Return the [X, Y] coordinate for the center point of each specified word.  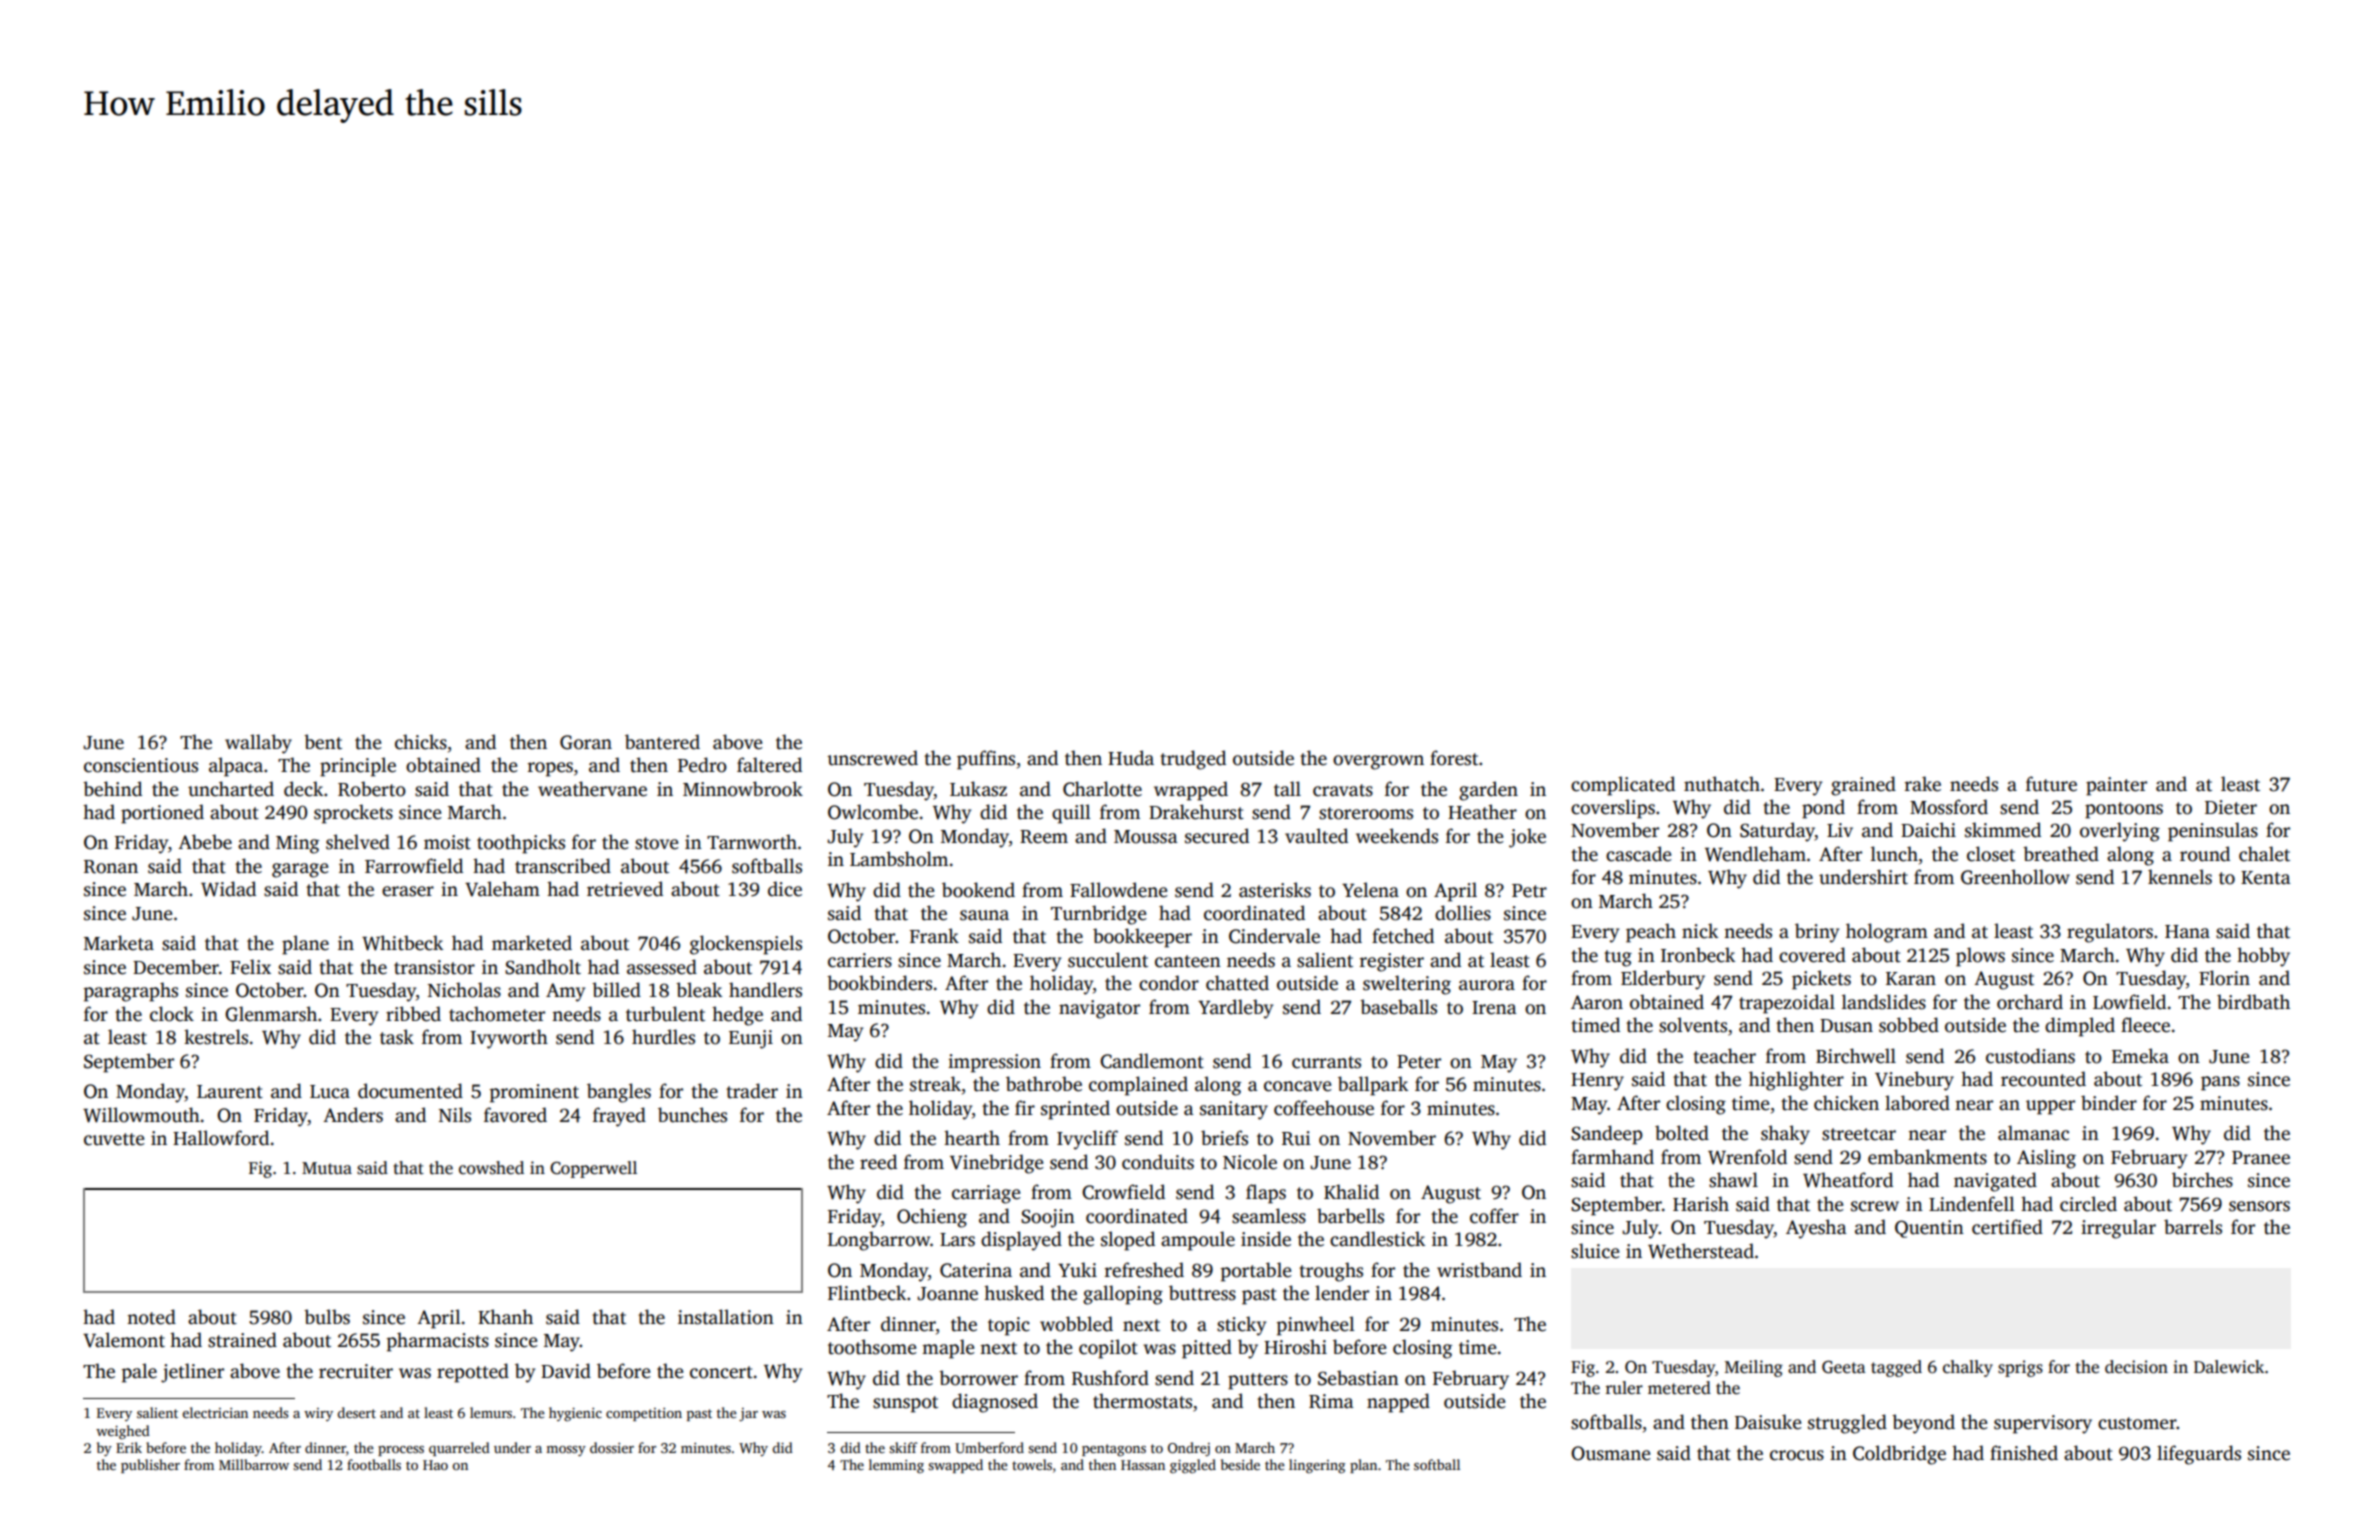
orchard [2030, 1002]
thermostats [1142, 1401]
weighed [123, 1432]
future [2051, 784]
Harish [1701, 1204]
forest [1454, 758]
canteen [1188, 961]
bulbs [327, 1317]
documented [410, 1091]
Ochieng [932, 1218]
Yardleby [1235, 1009]
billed [616, 990]
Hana [2187, 932]
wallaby [258, 744]
